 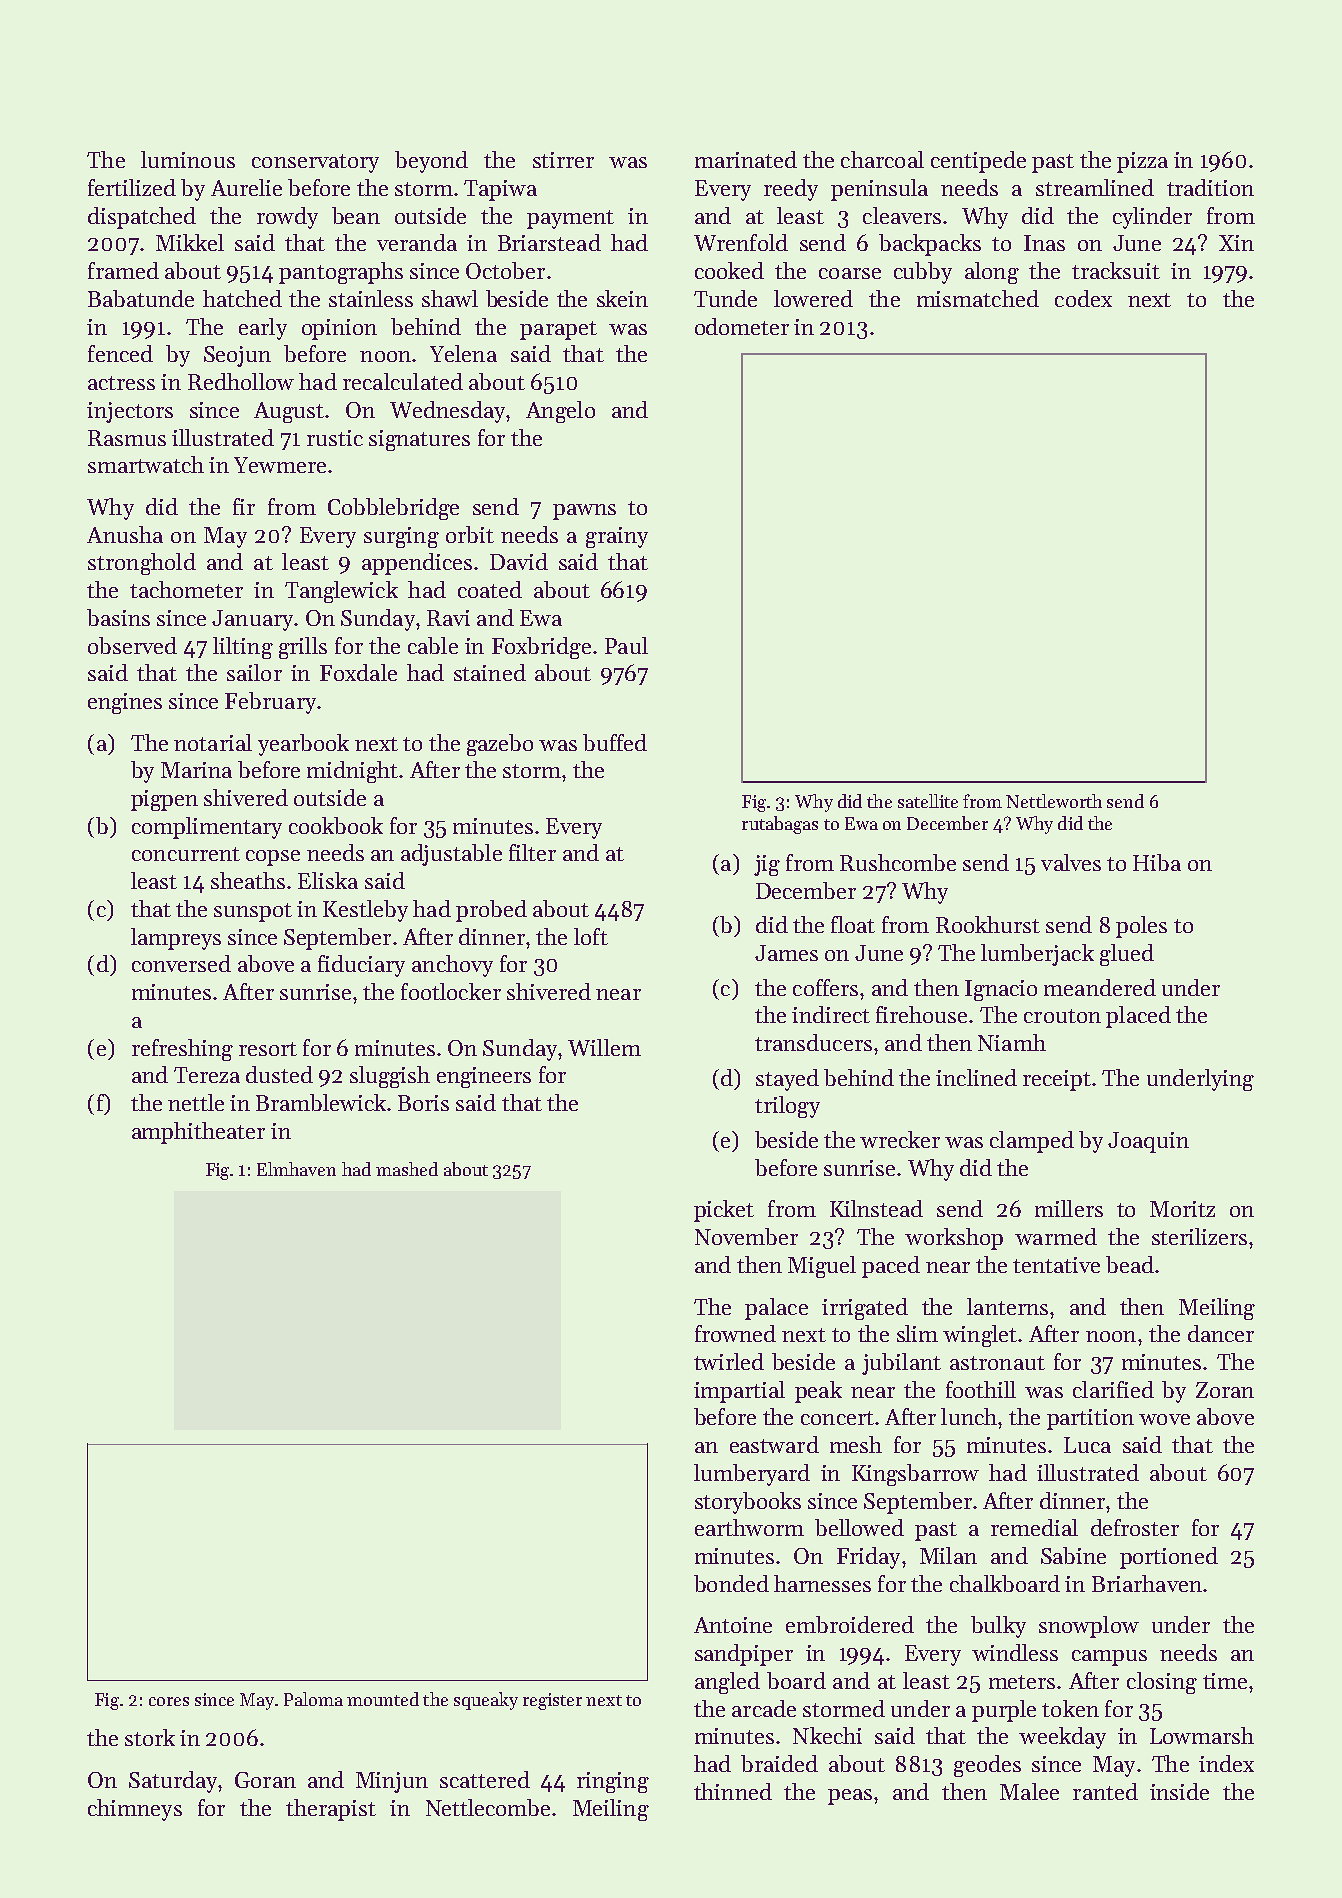 What do you see at coordinates (980, 1336) in the page?
I see `winglet` at bounding box center [980, 1336].
